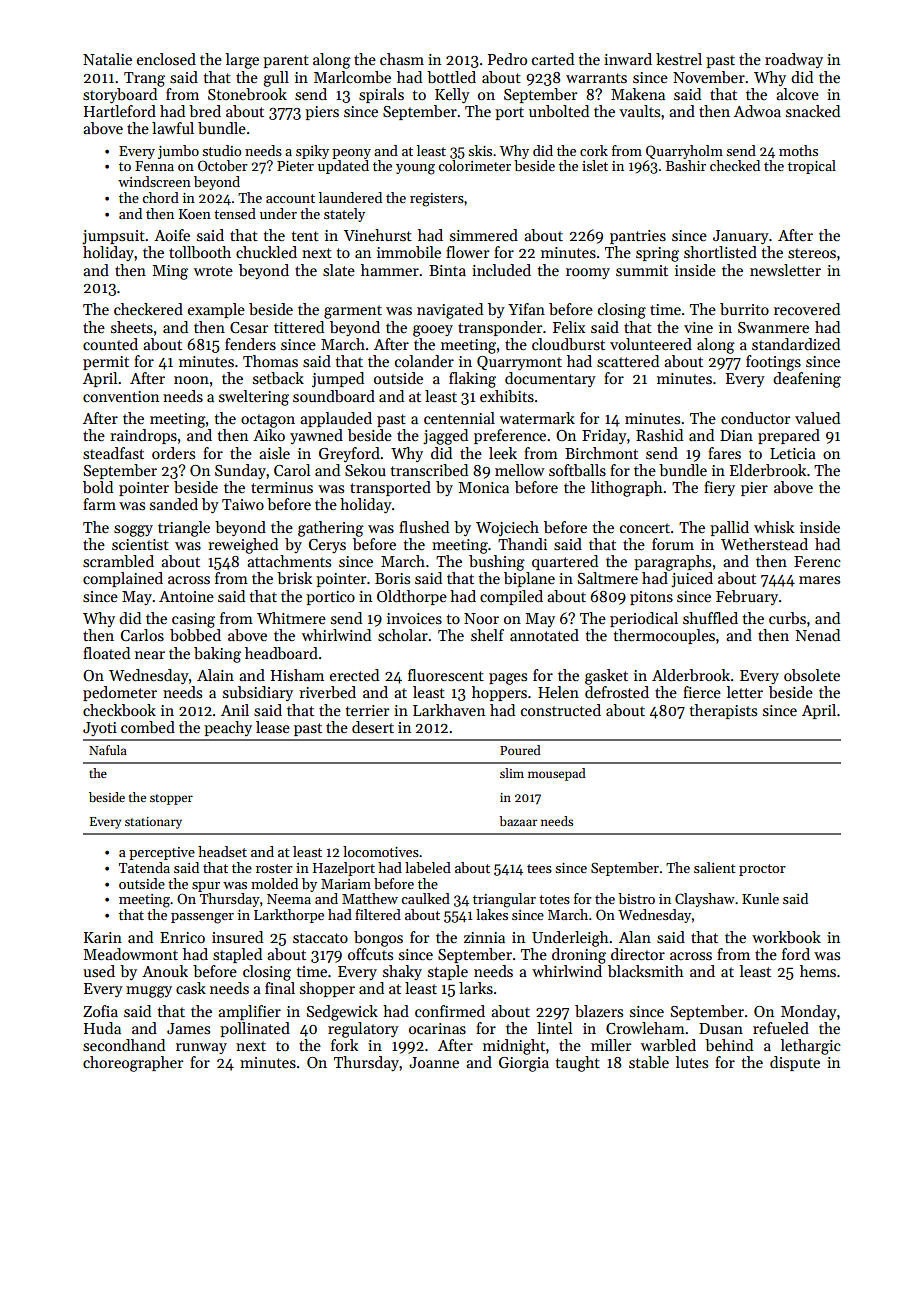 The height and width of the screenshot is (1308, 924). Describe the element at coordinates (709, 77) in the screenshot. I see `November` at that location.
